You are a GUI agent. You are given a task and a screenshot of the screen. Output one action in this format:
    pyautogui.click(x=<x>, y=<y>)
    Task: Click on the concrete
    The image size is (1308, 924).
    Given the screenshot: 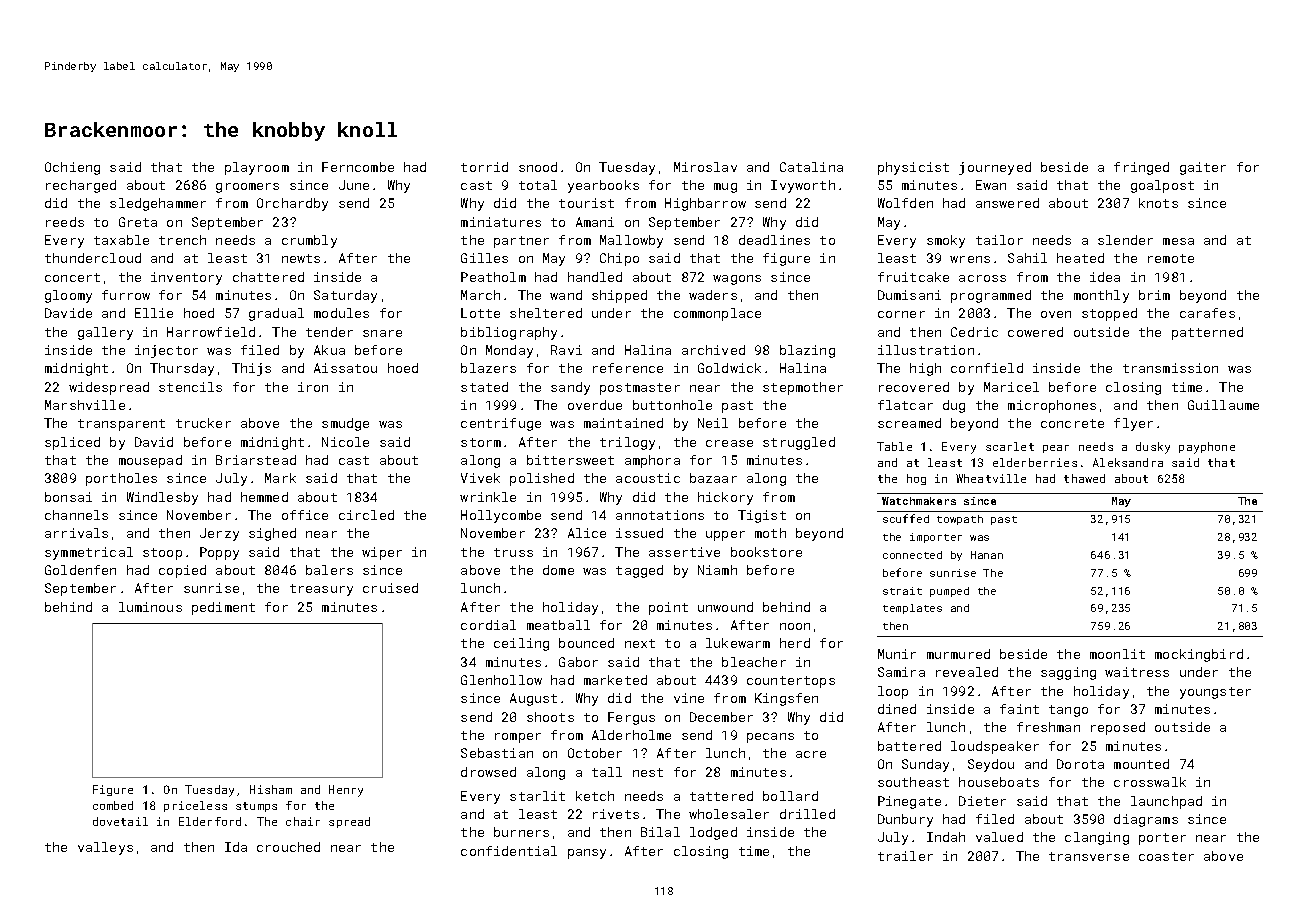 What is the action you would take?
    pyautogui.click(x=1072, y=423)
